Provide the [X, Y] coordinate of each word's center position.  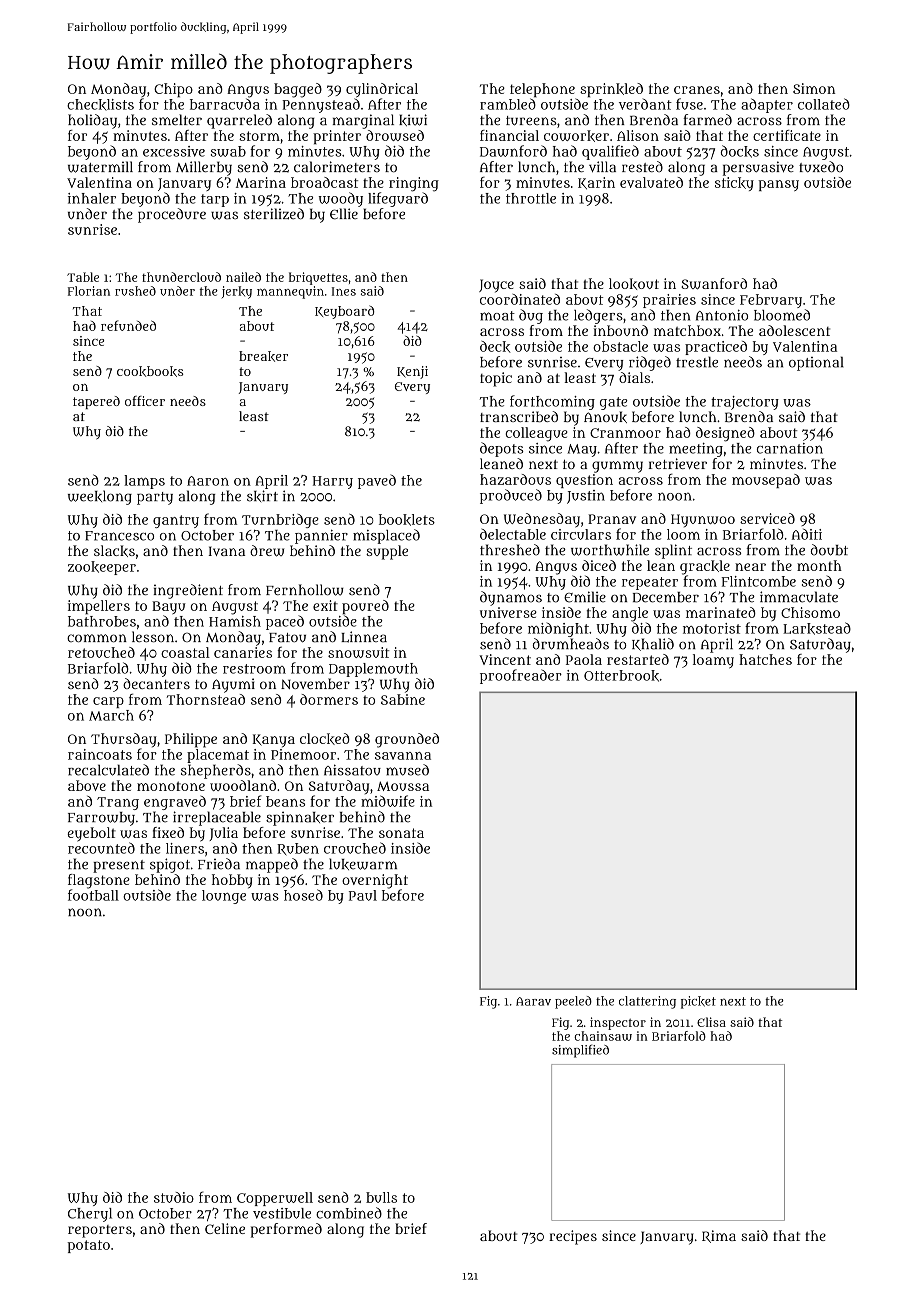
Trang [118, 803]
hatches [765, 659]
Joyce [496, 286]
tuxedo [821, 167]
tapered [96, 402]
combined [349, 1213]
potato [88, 1246]
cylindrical [382, 90]
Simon [814, 88]
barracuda [225, 104]
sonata [401, 833]
